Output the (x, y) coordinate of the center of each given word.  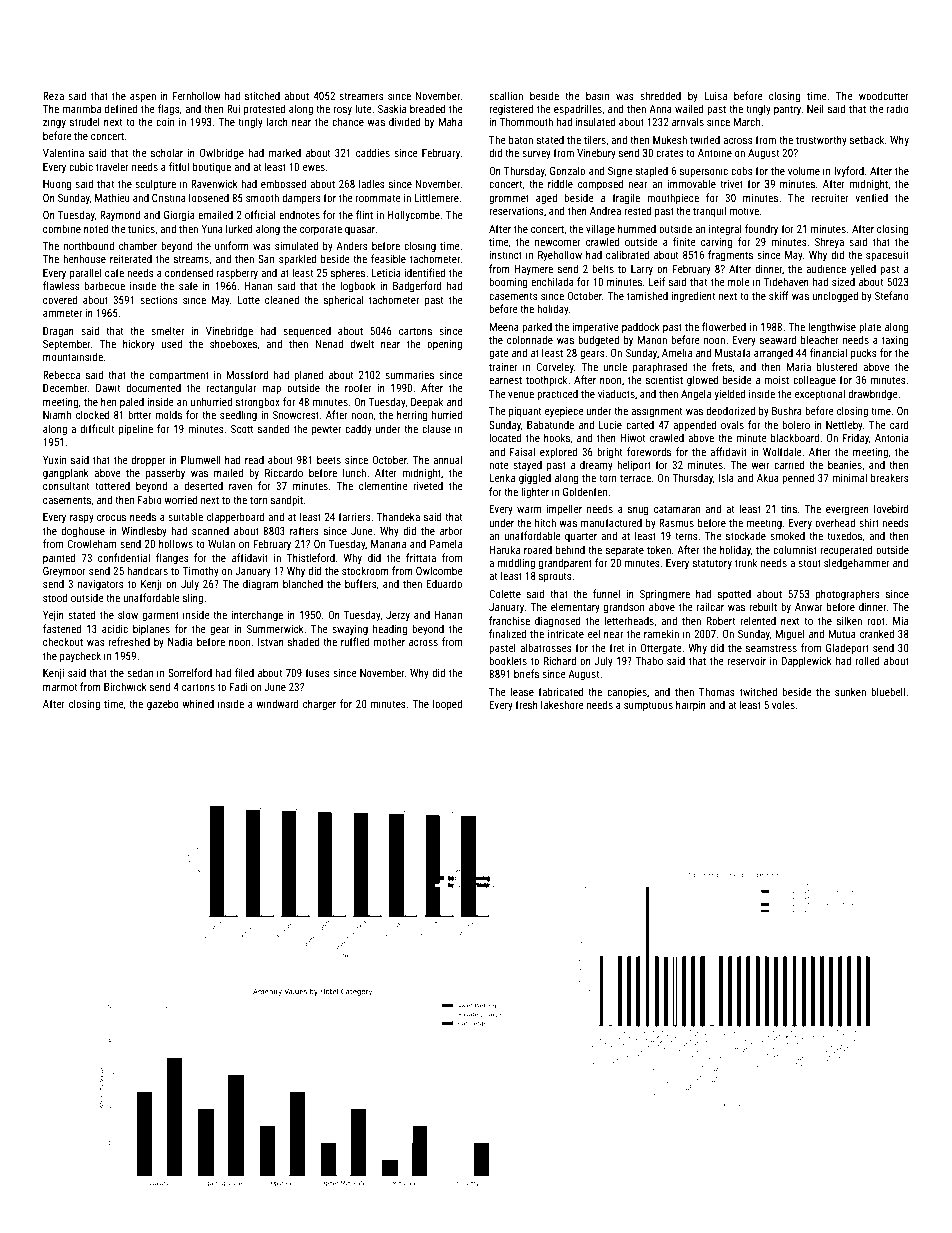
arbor (451, 530)
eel (594, 633)
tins (789, 509)
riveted (428, 485)
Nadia (180, 641)
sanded (274, 428)
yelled (863, 269)
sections (159, 300)
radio (898, 108)
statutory (712, 564)
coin (165, 122)
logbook (358, 286)
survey (536, 155)
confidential (124, 557)
